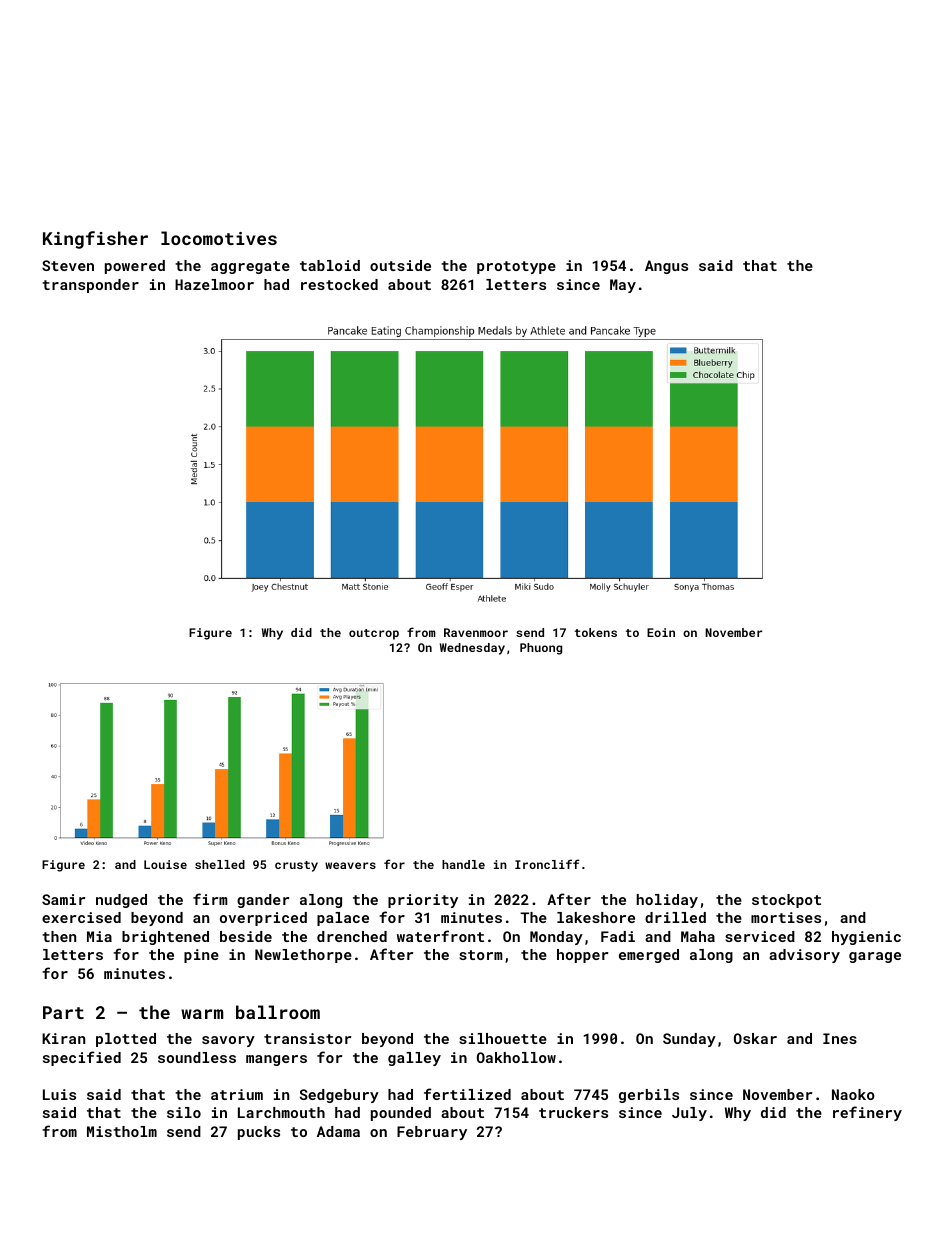  Describe the element at coordinates (596, 632) in the document. I see `tokens` at that location.
